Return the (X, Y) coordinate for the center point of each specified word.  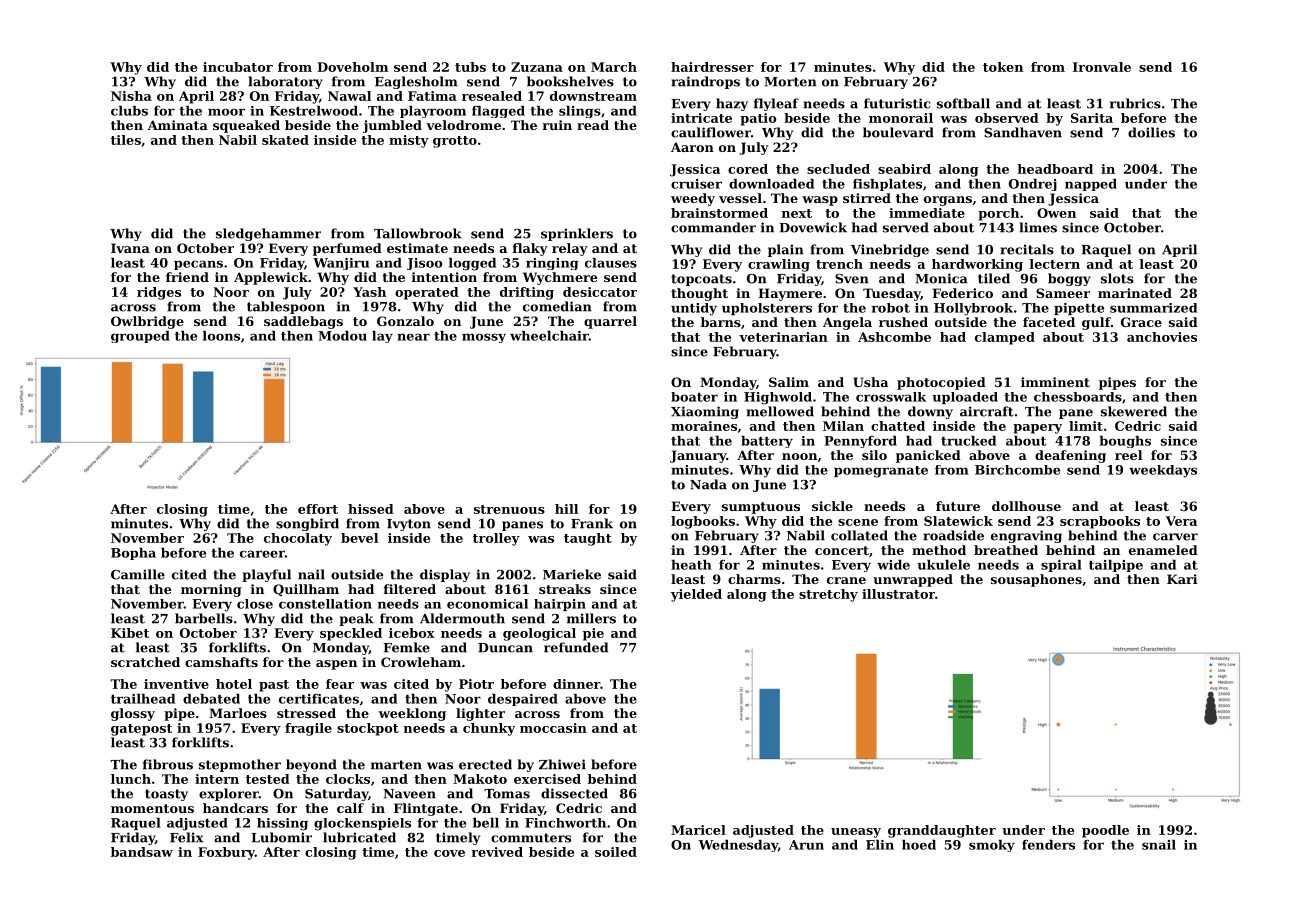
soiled (616, 852)
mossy (484, 338)
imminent (1055, 382)
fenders (1048, 845)
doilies (1151, 132)
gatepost (141, 730)
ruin (557, 125)
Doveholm (352, 67)
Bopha (133, 554)
